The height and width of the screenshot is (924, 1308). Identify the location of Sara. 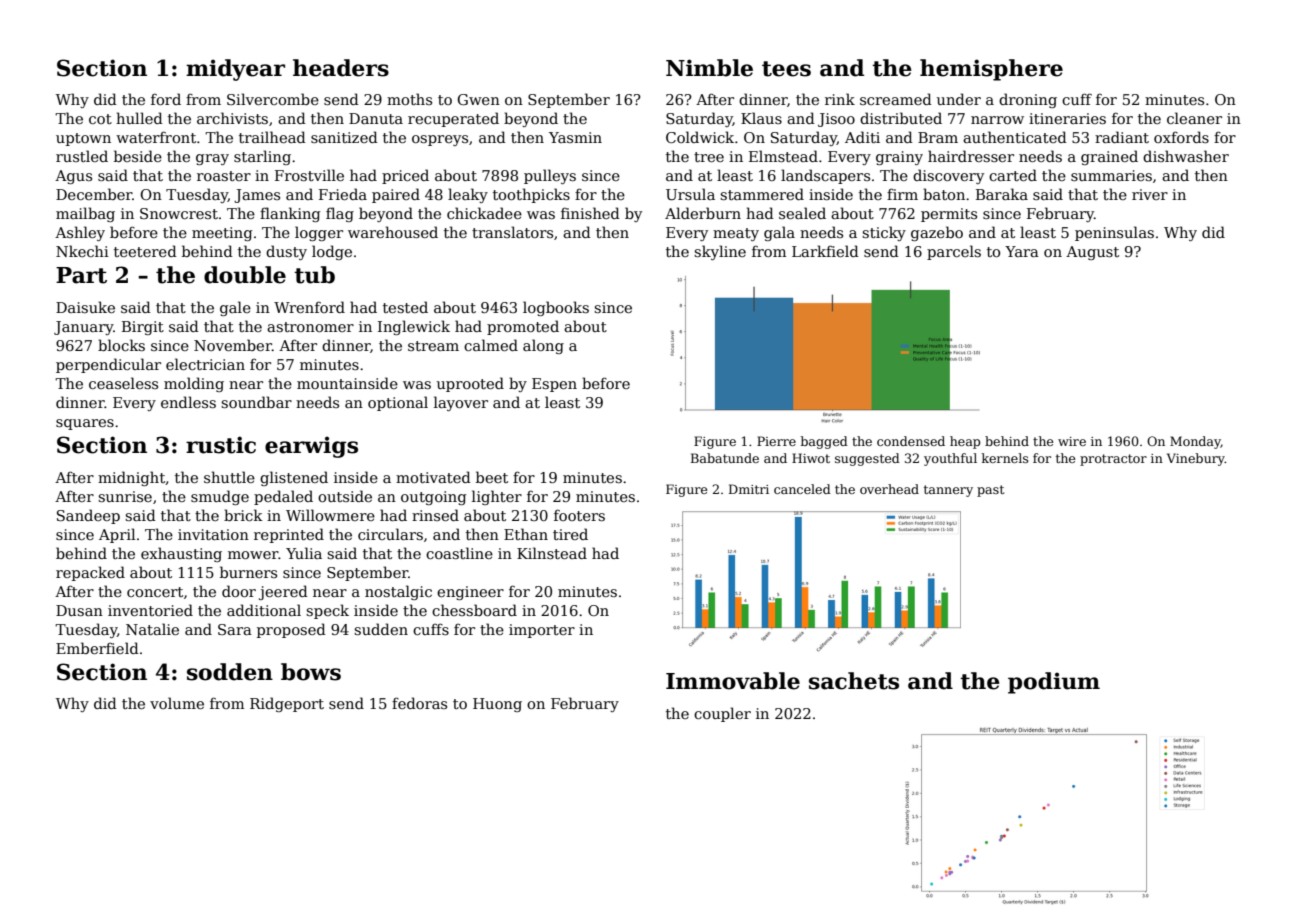
(235, 629).
